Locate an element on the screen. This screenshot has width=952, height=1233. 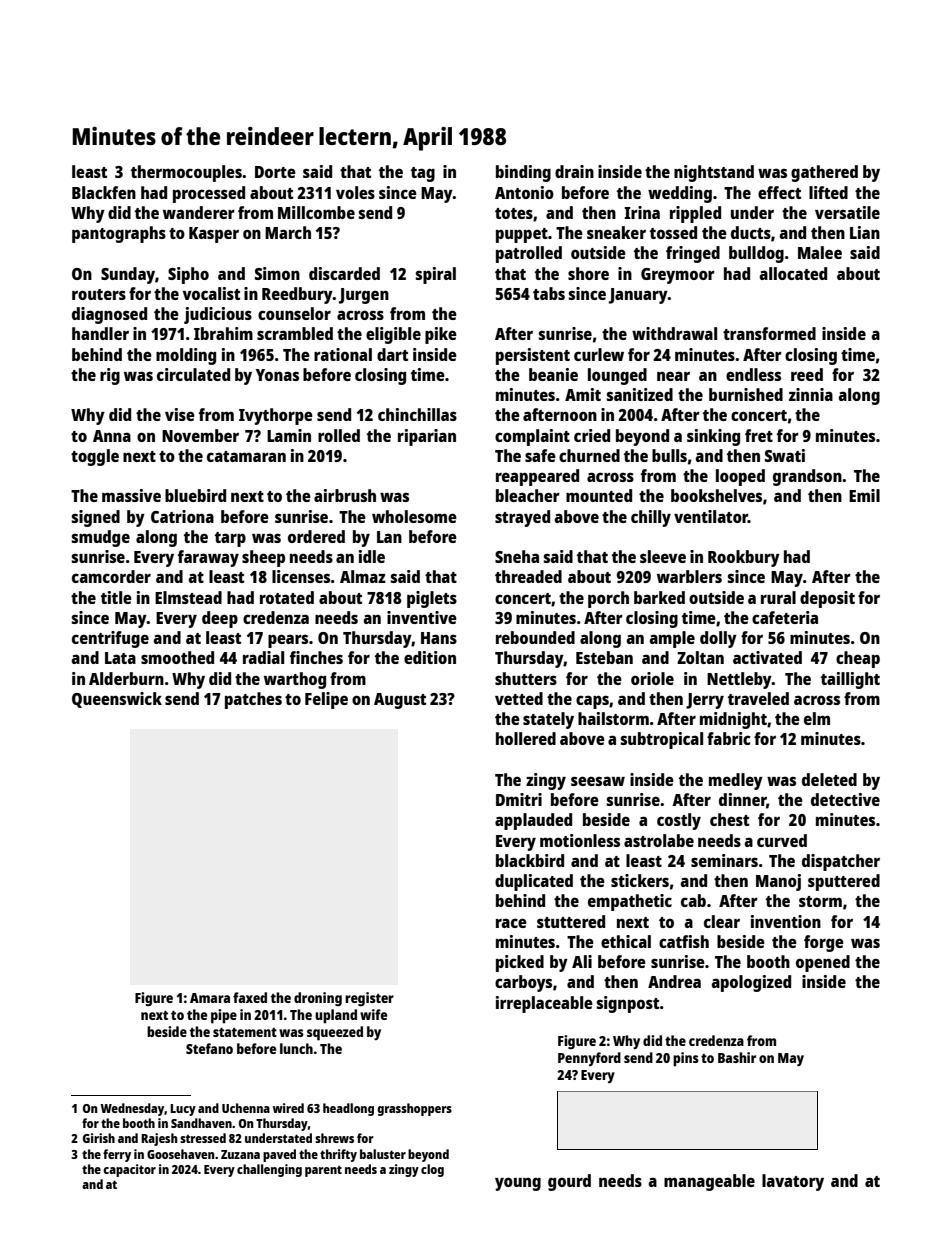
faxed is located at coordinates (250, 997).
